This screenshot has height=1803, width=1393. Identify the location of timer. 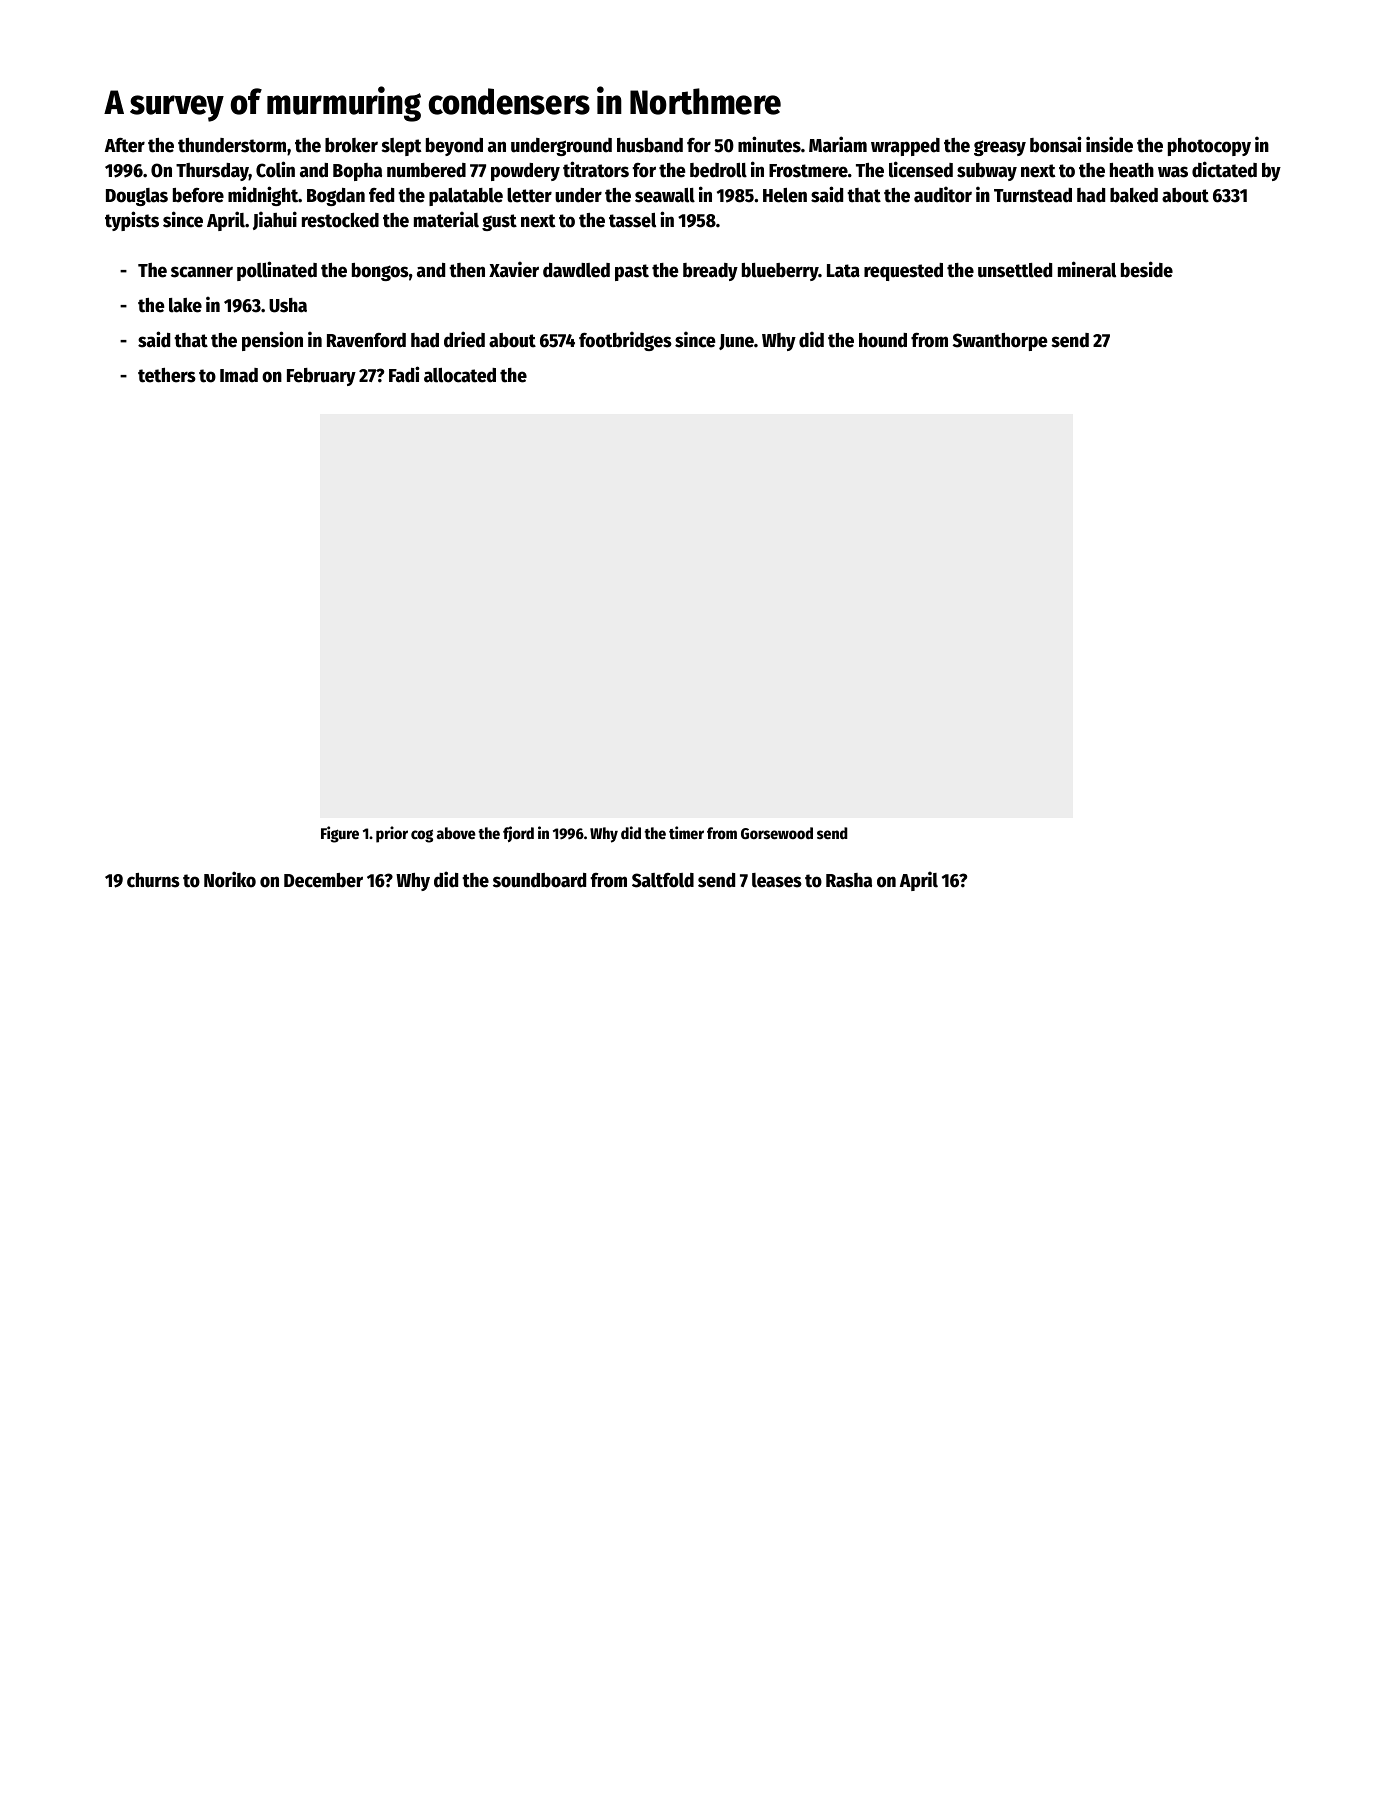
(686, 832).
